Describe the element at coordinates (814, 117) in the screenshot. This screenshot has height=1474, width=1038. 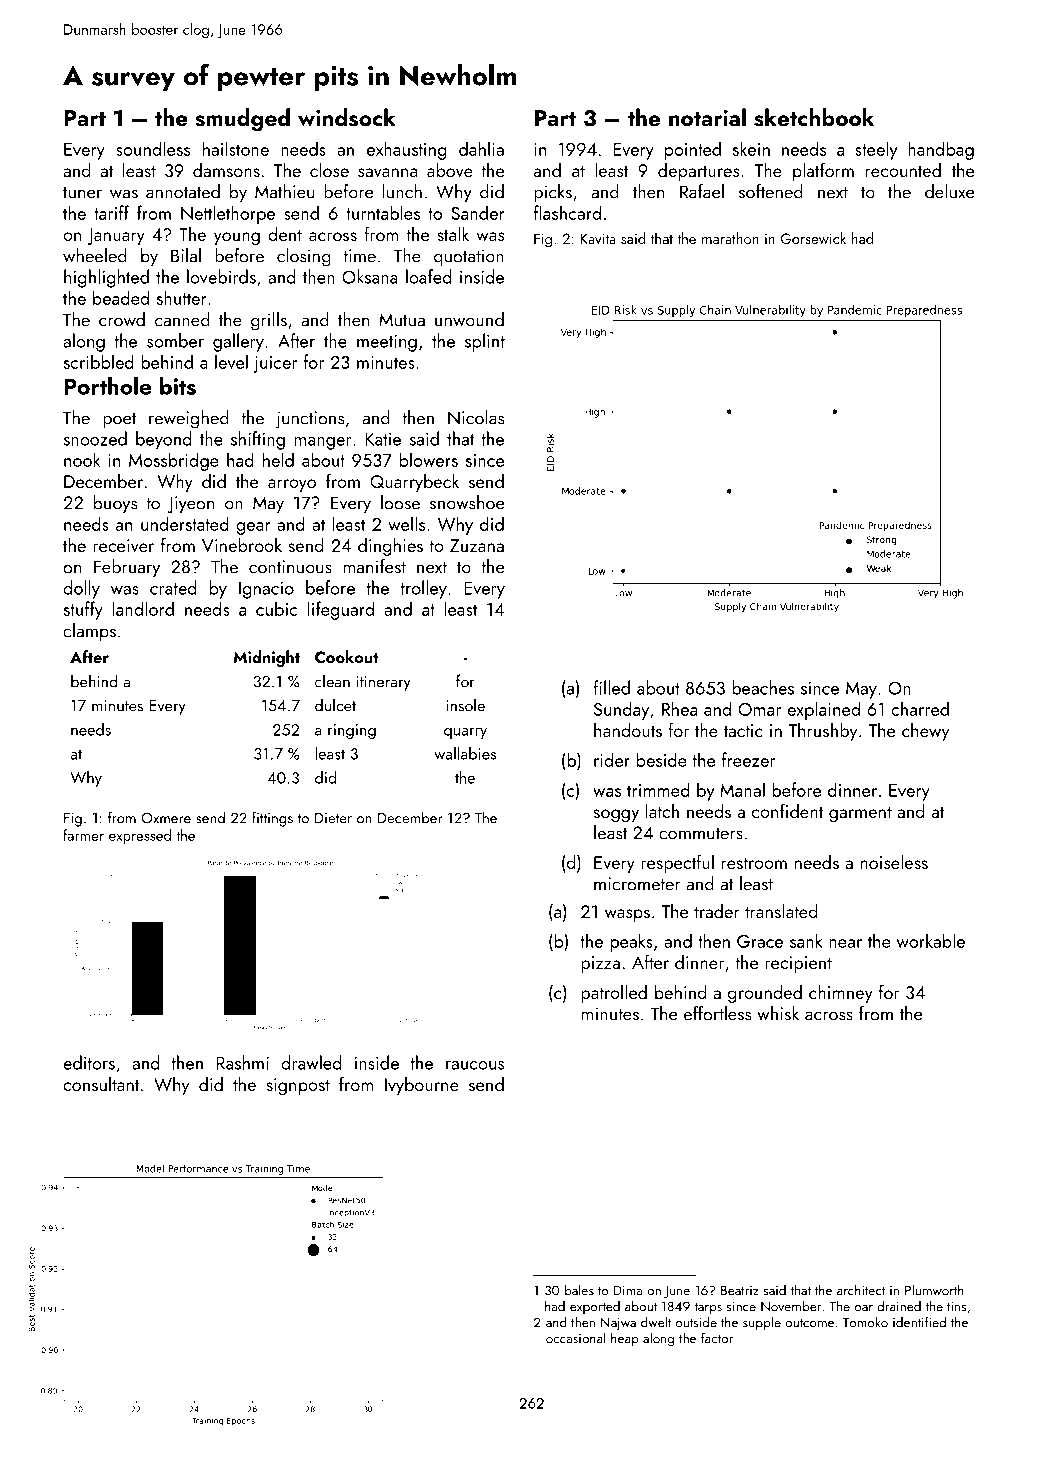
I see `sketchbook` at that location.
